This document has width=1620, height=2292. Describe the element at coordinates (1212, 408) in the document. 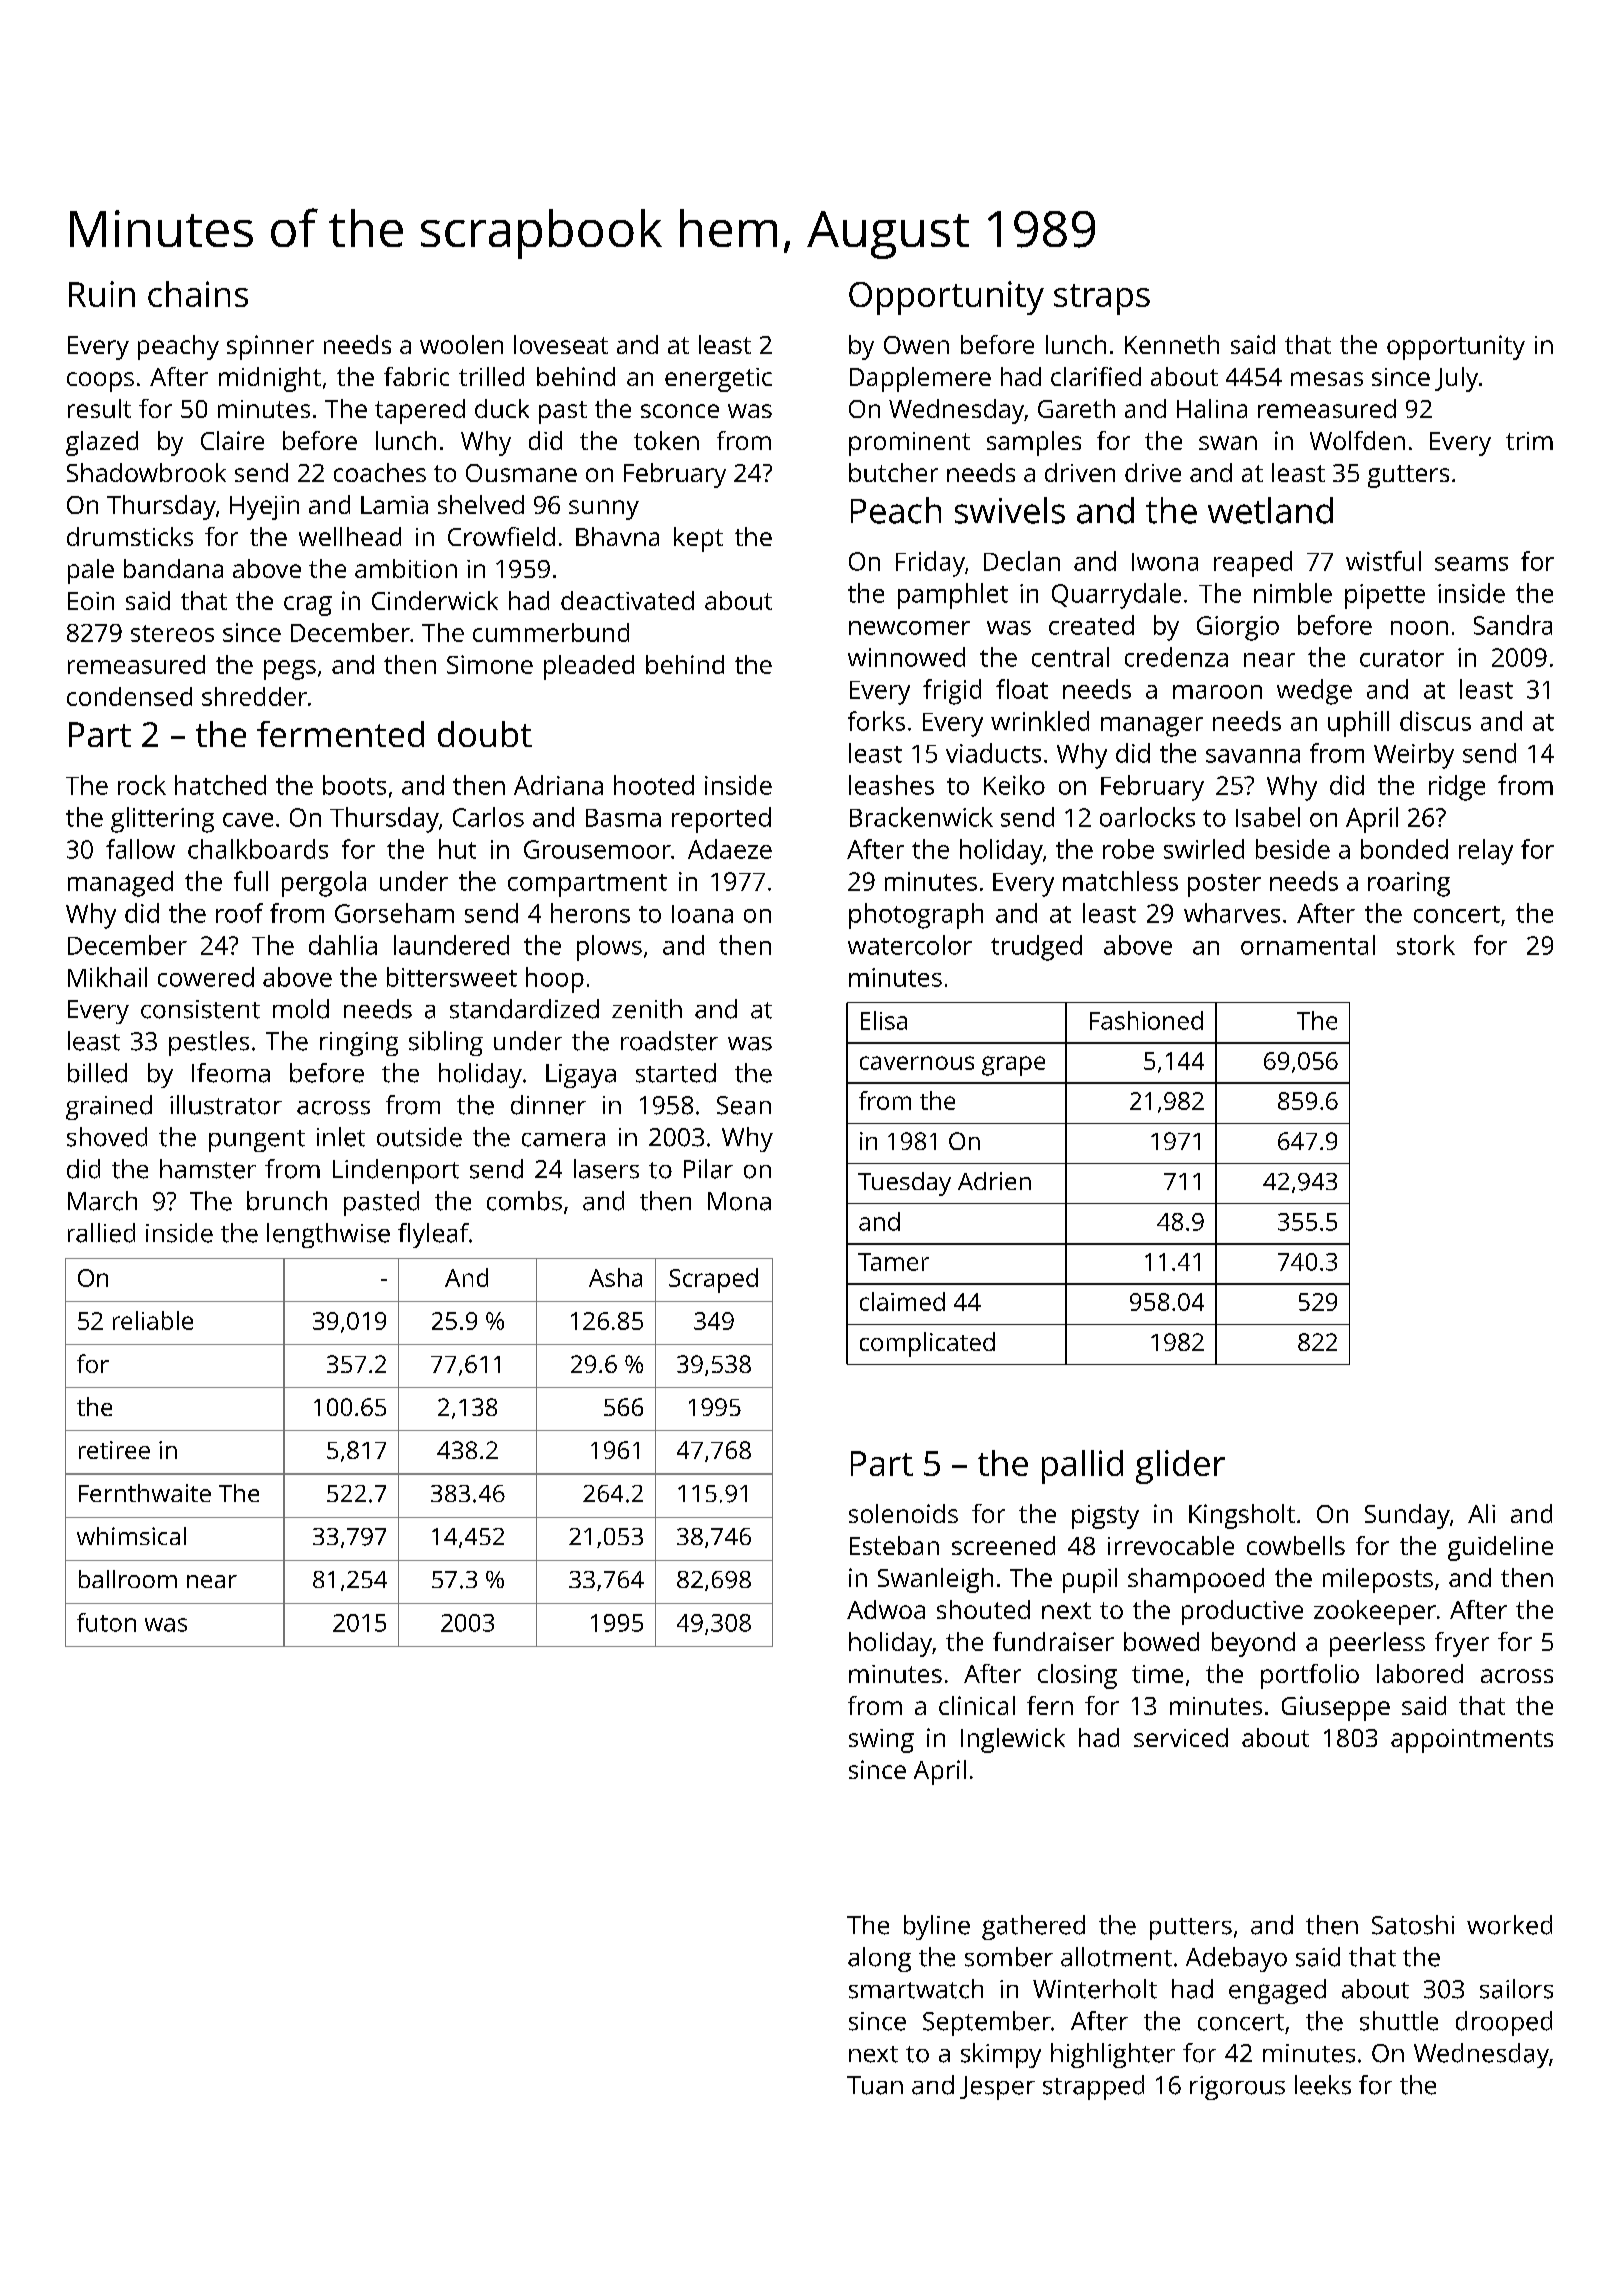

I see `Halina` at that location.
